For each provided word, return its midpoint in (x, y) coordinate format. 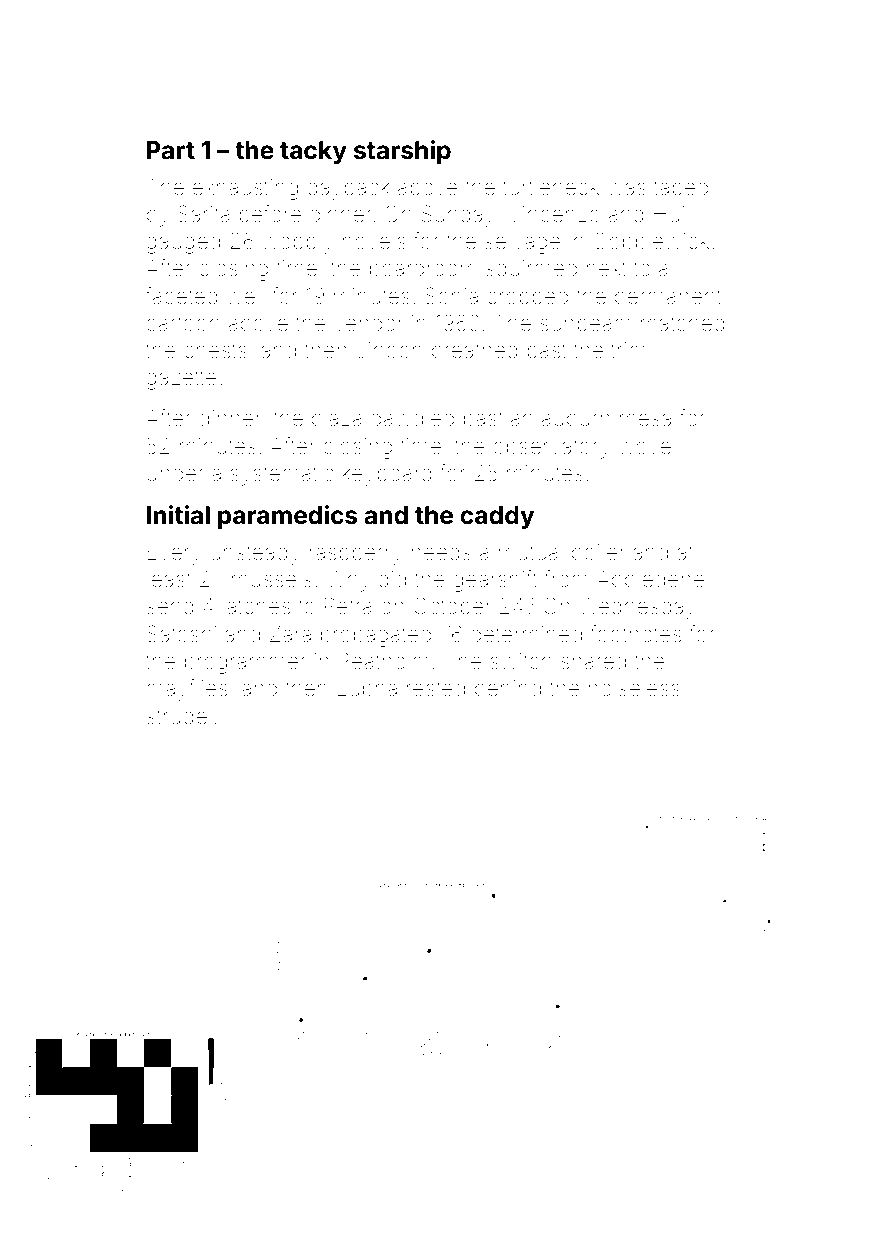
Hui (669, 214)
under (175, 473)
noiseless (634, 688)
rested (436, 688)
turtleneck (551, 187)
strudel (179, 716)
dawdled (412, 418)
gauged (183, 243)
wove (644, 448)
